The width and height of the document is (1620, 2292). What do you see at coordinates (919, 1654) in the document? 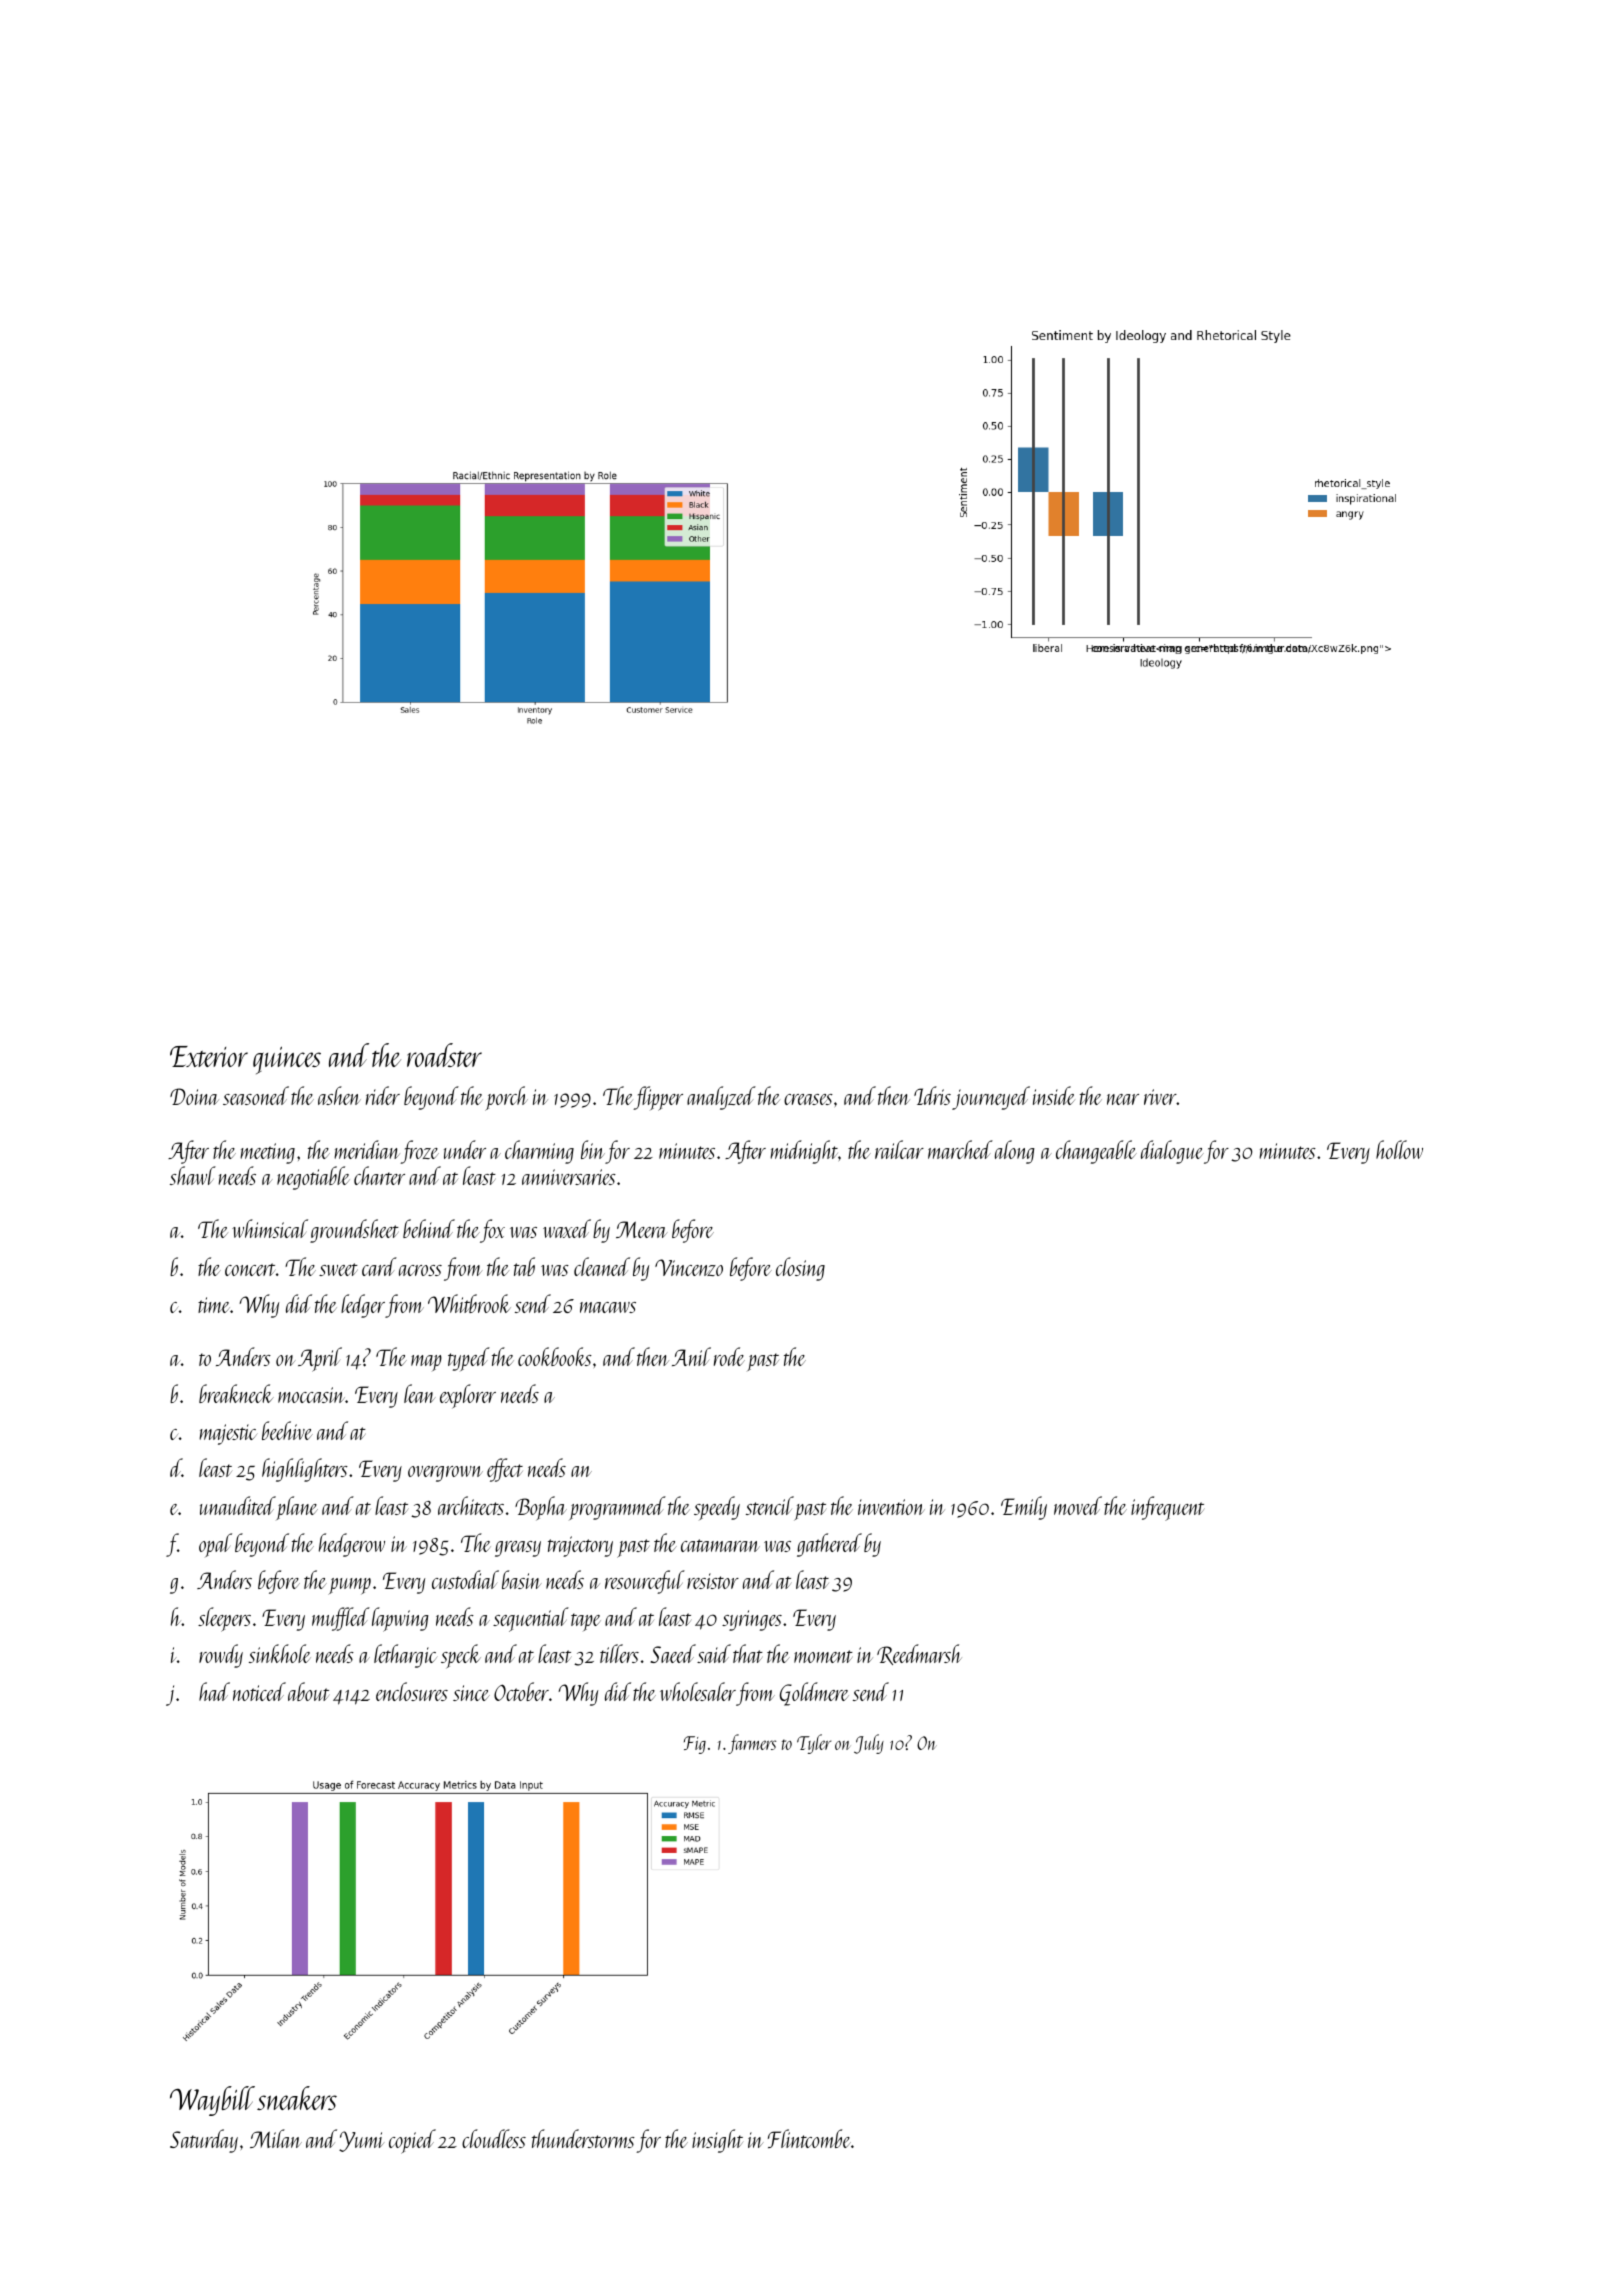
I see `Reedmarsh` at bounding box center [919, 1654].
